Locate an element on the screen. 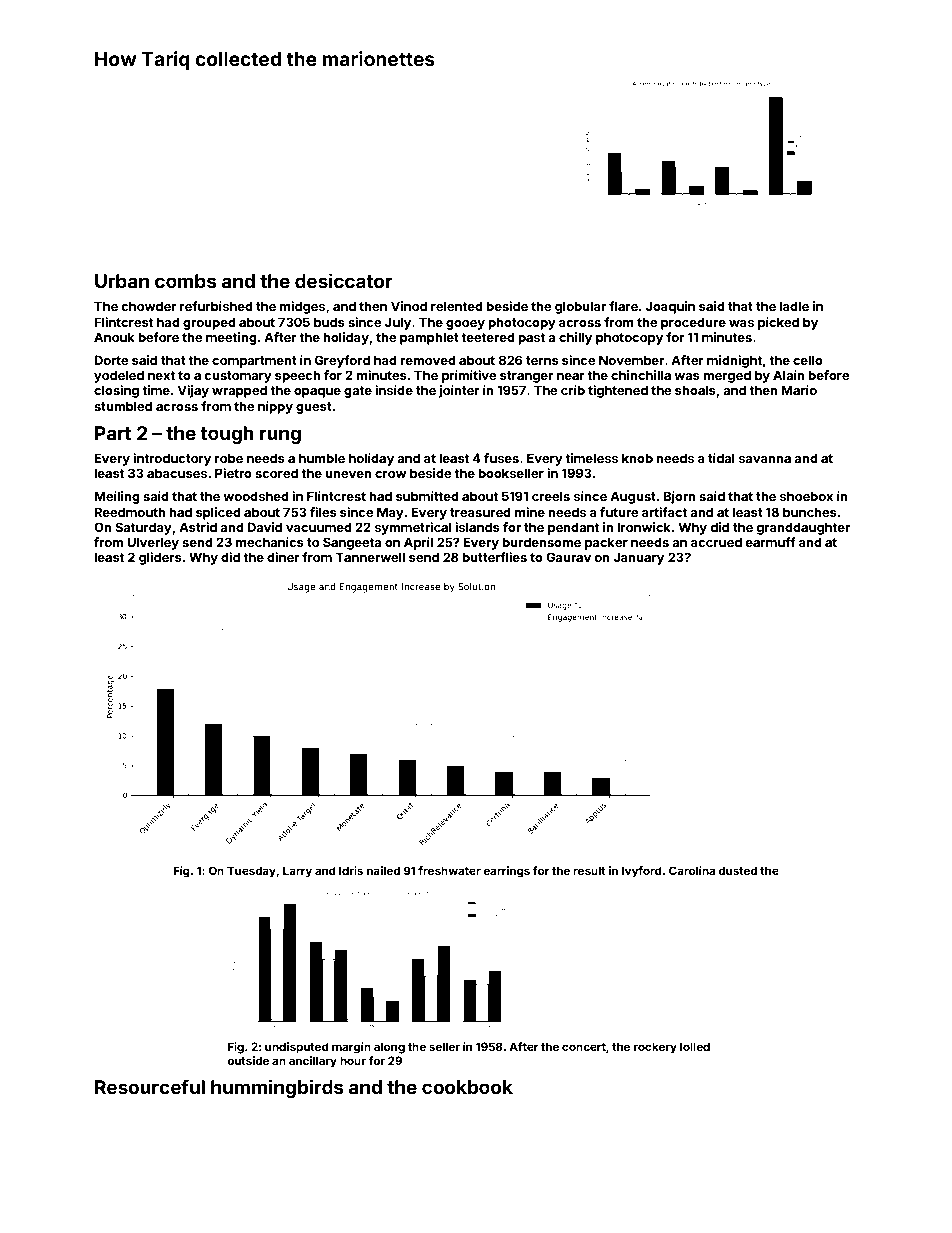 Image resolution: width=952 pixels, height=1233 pixels. Carolina is located at coordinates (692, 870).
